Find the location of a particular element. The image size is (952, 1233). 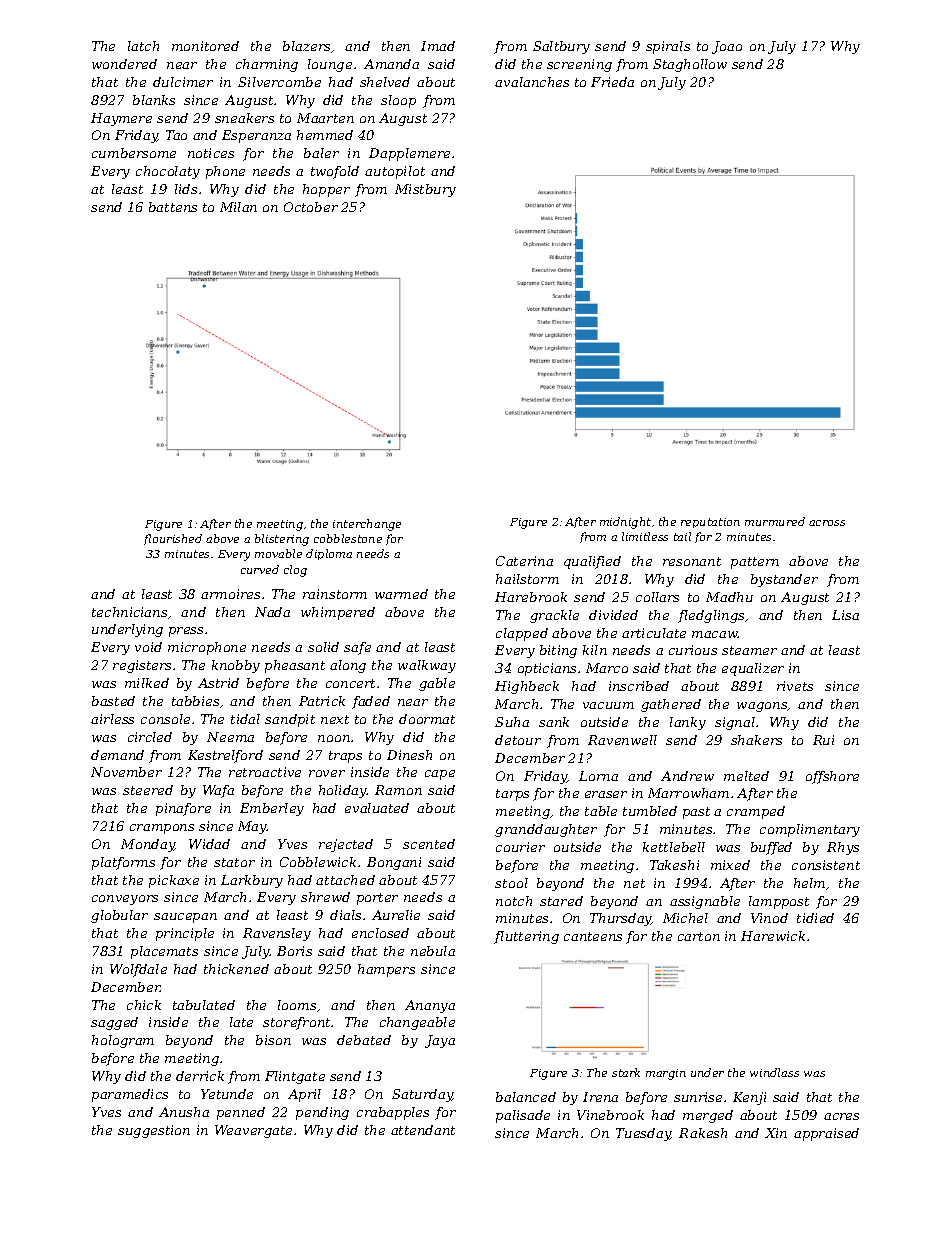

Haymere is located at coordinates (121, 119).
